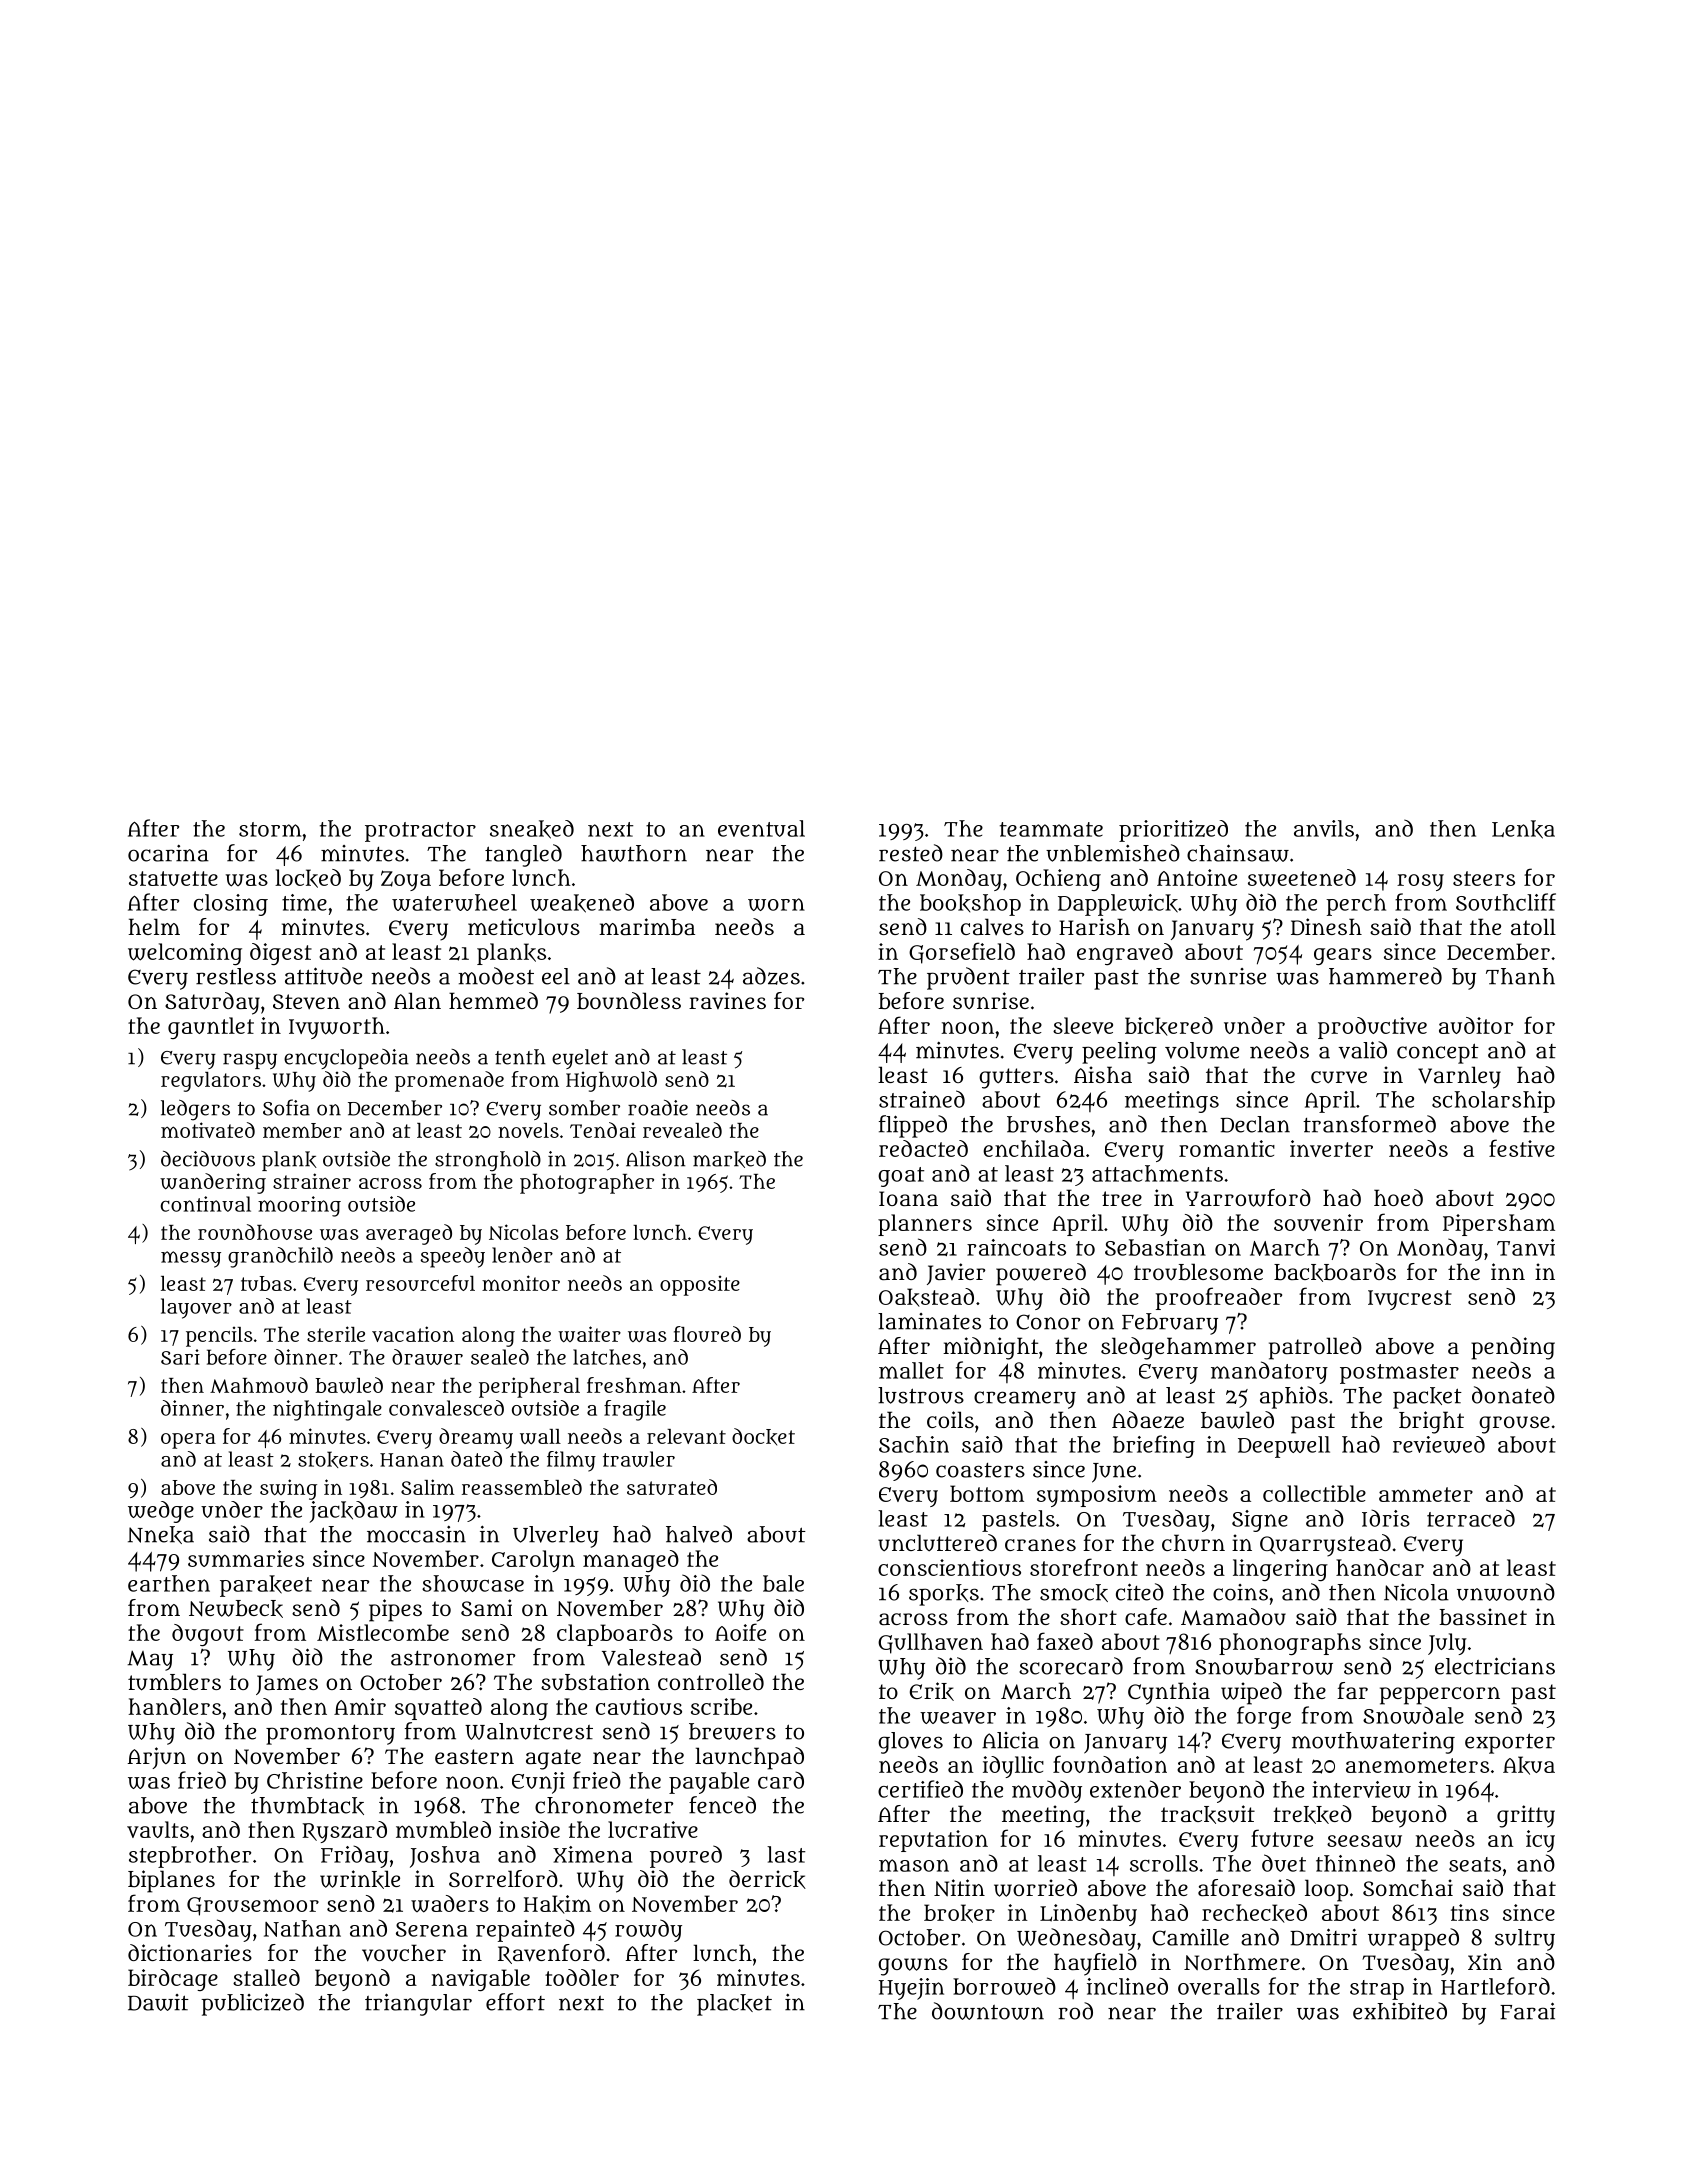 Image resolution: width=1683 pixels, height=2178 pixels. What do you see at coordinates (1410, 1300) in the screenshot?
I see `Ivycrest` at bounding box center [1410, 1300].
